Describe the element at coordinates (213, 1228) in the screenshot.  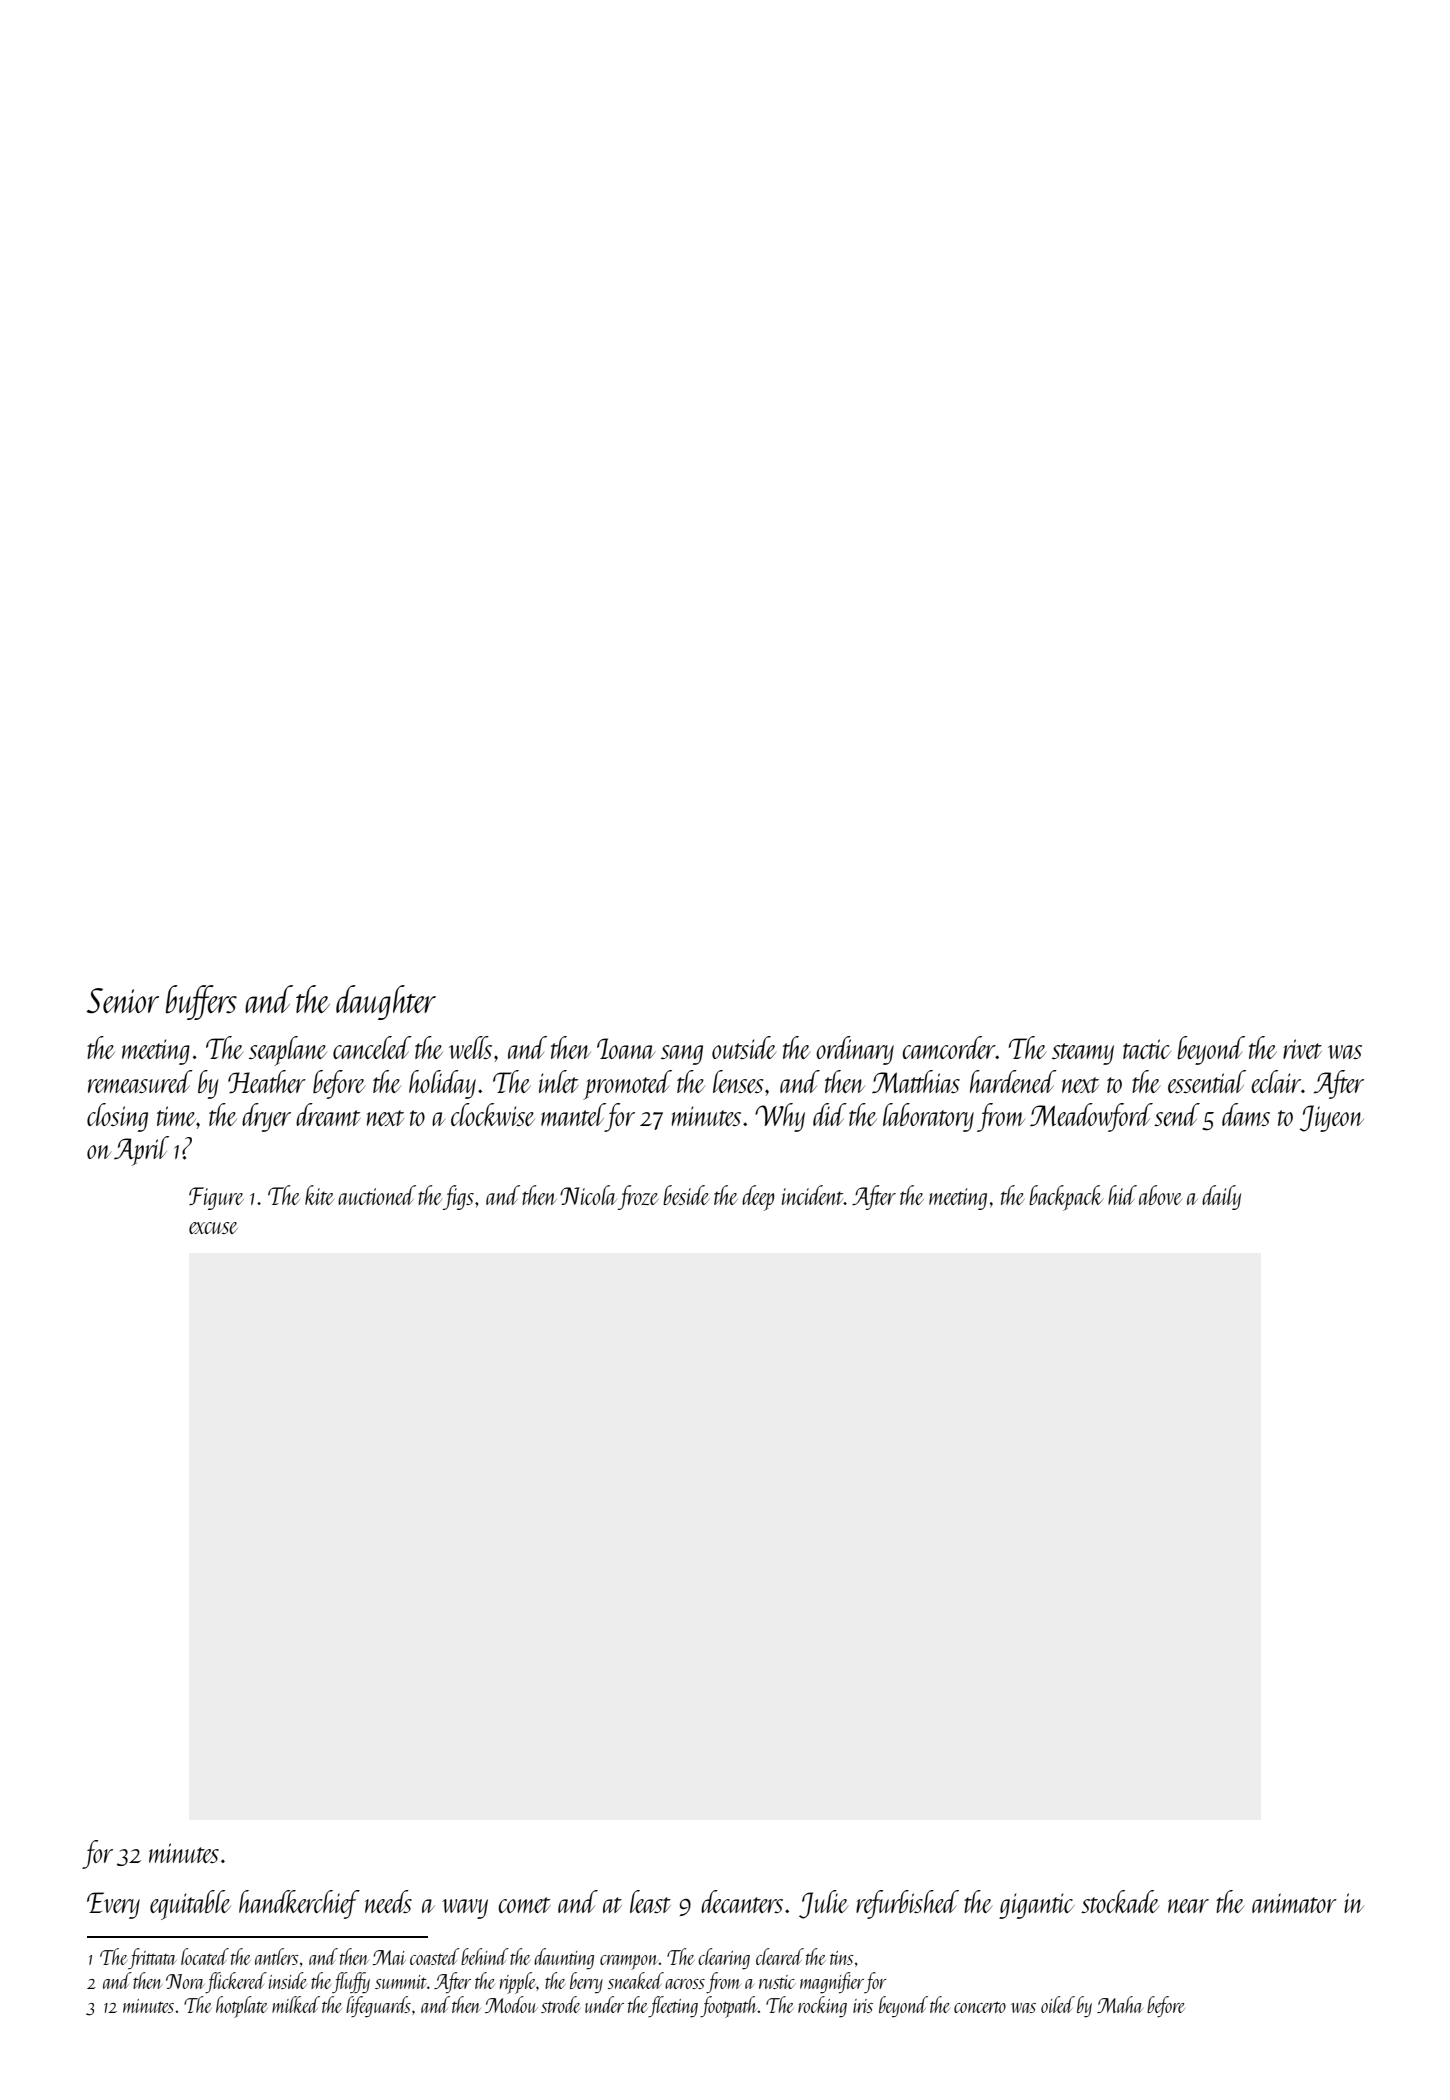
I see `excuse` at that location.
